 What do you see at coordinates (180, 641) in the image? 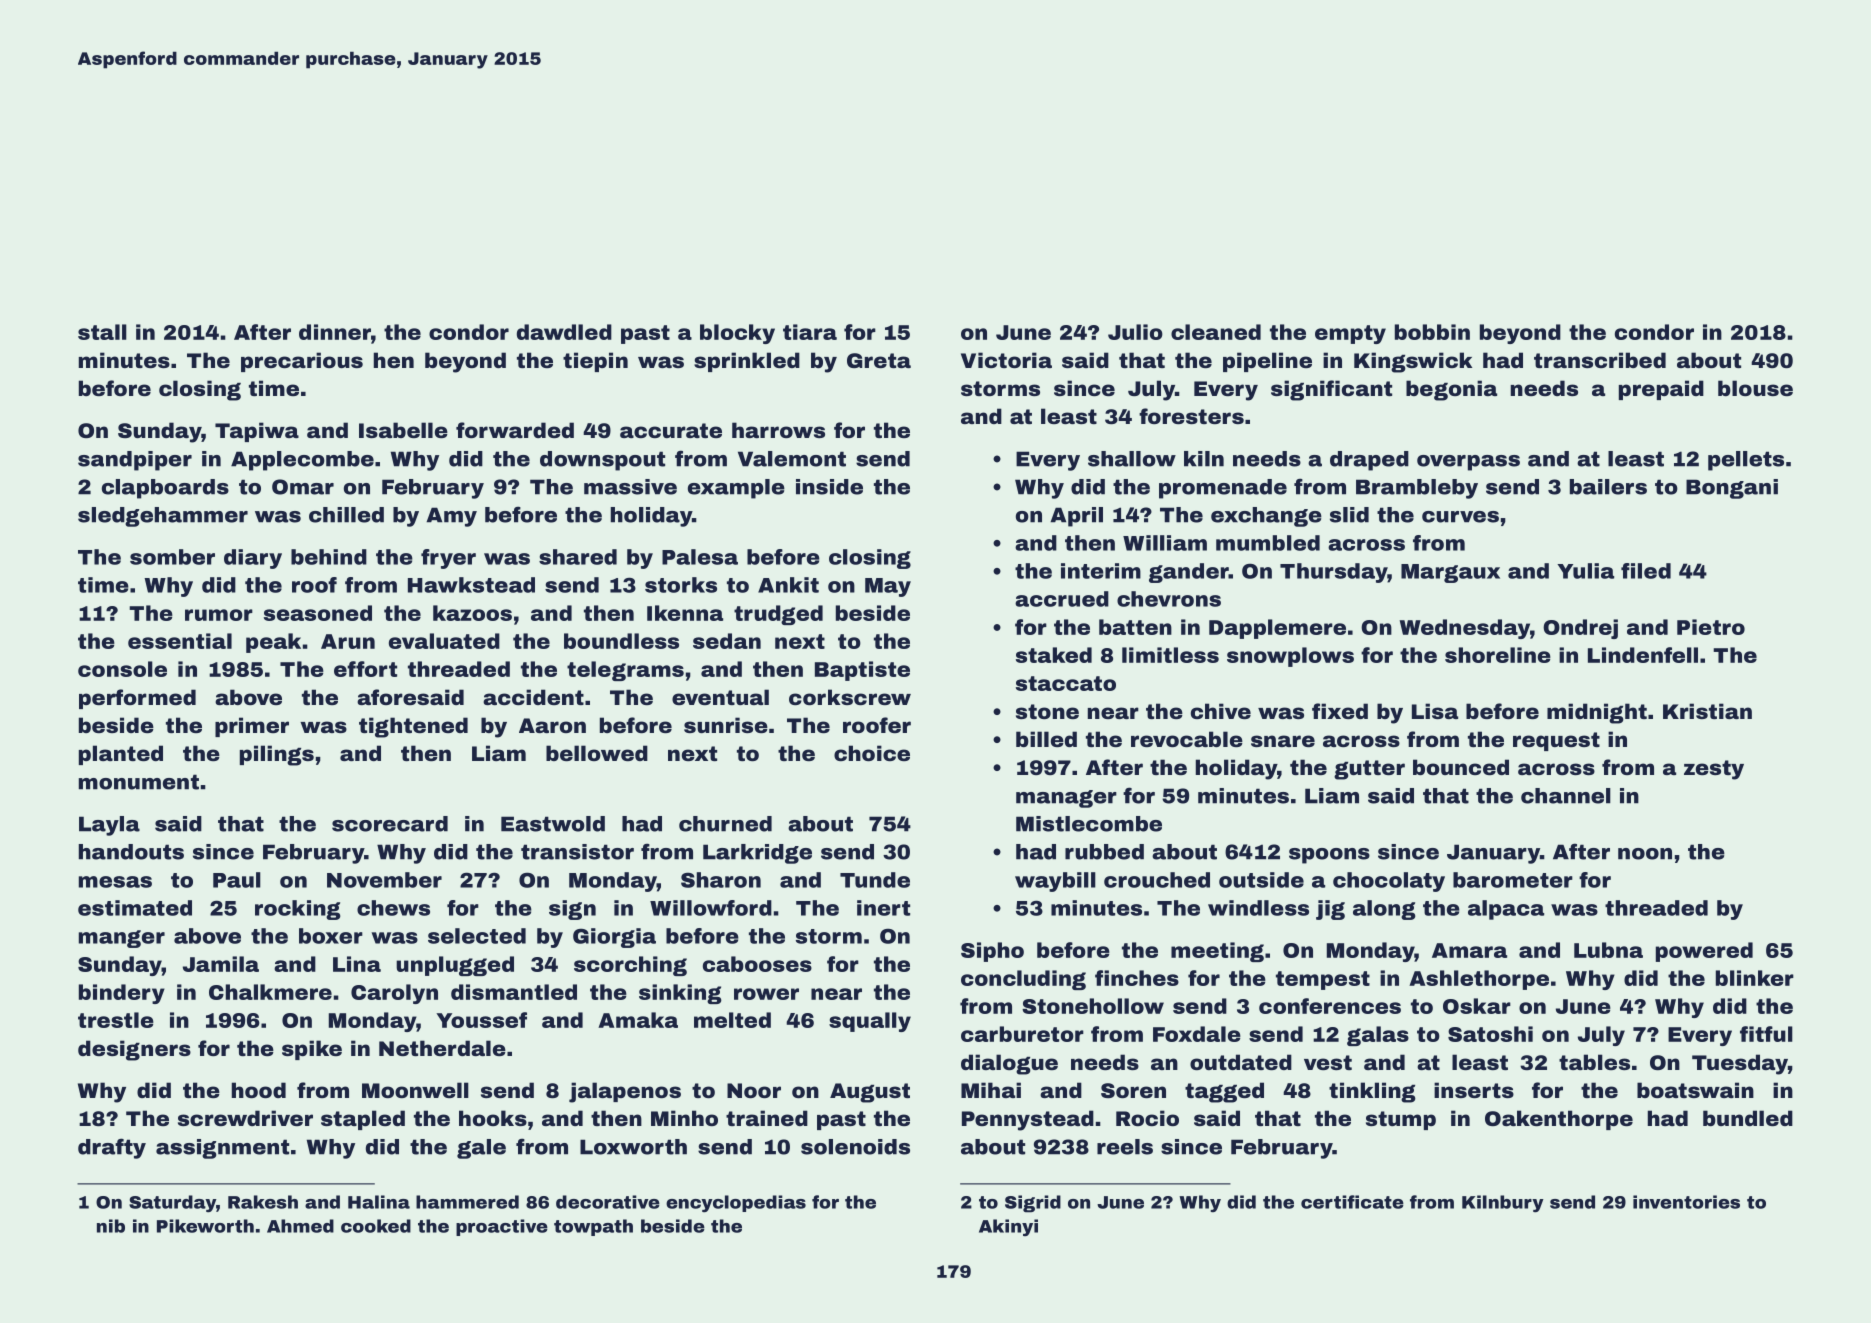
I see `essential` at bounding box center [180, 641].
